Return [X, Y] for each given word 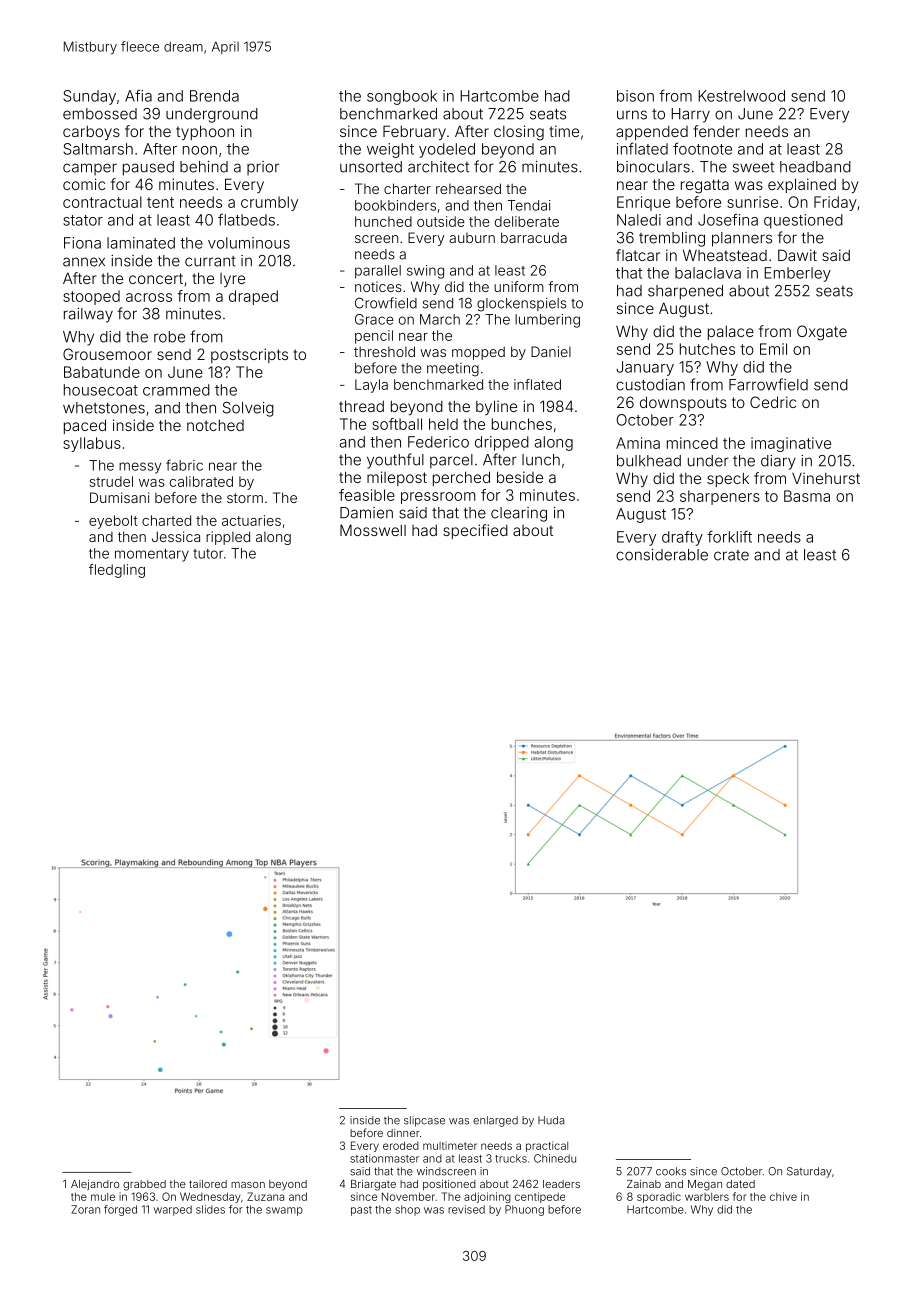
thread [361, 406]
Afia [138, 95]
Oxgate [822, 333]
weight [390, 150]
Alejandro [95, 1185]
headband [815, 167]
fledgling [117, 571]
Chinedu [555, 1158]
